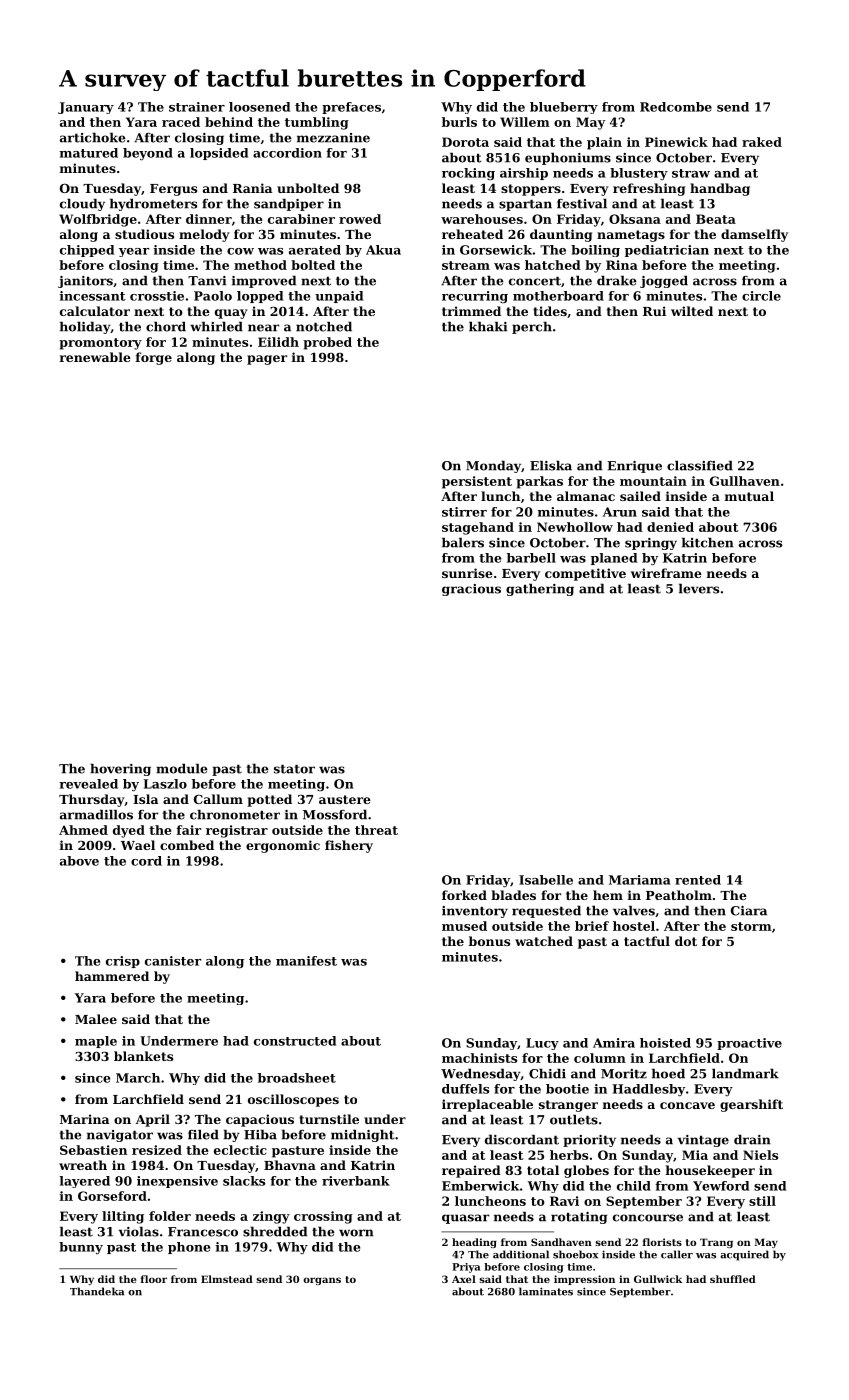 The width and height of the document is (849, 1400). What do you see at coordinates (83, 1165) in the document?
I see `wreath` at bounding box center [83, 1165].
